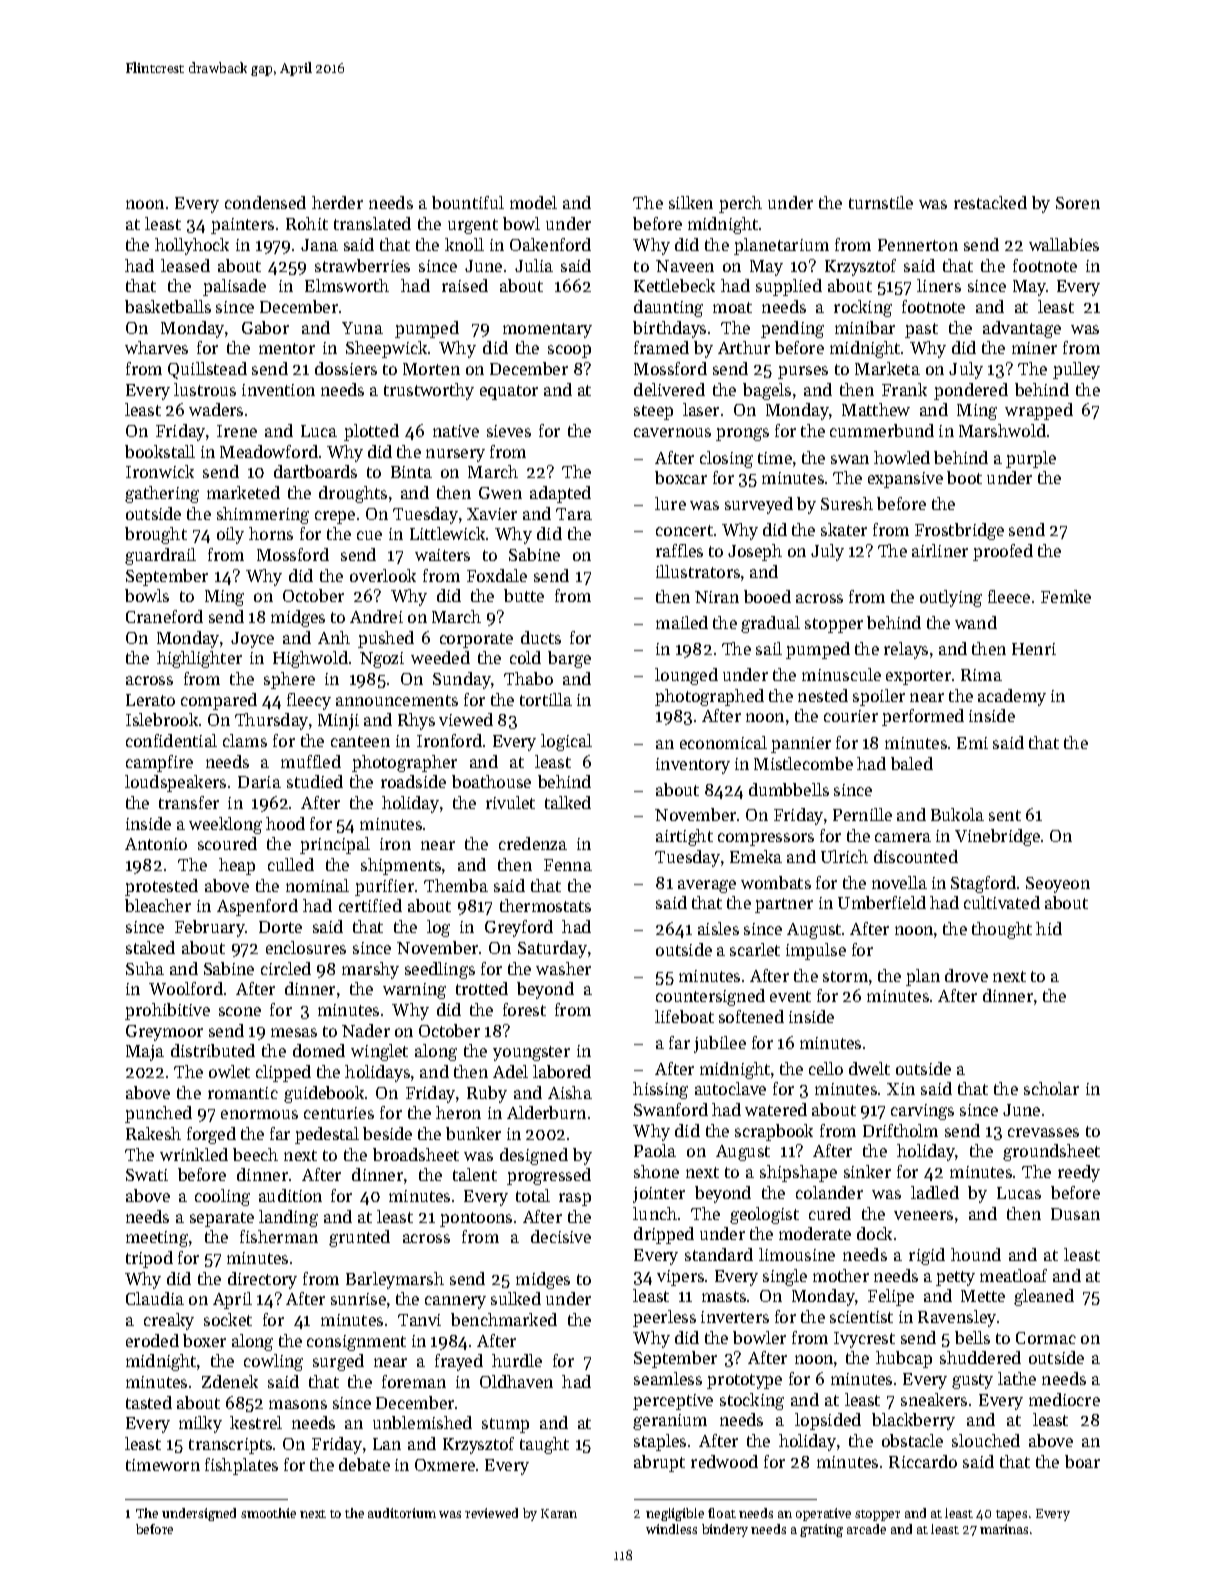 Image resolution: width=1226 pixels, height=1586 pixels. I want to click on smoothie, so click(268, 1513).
